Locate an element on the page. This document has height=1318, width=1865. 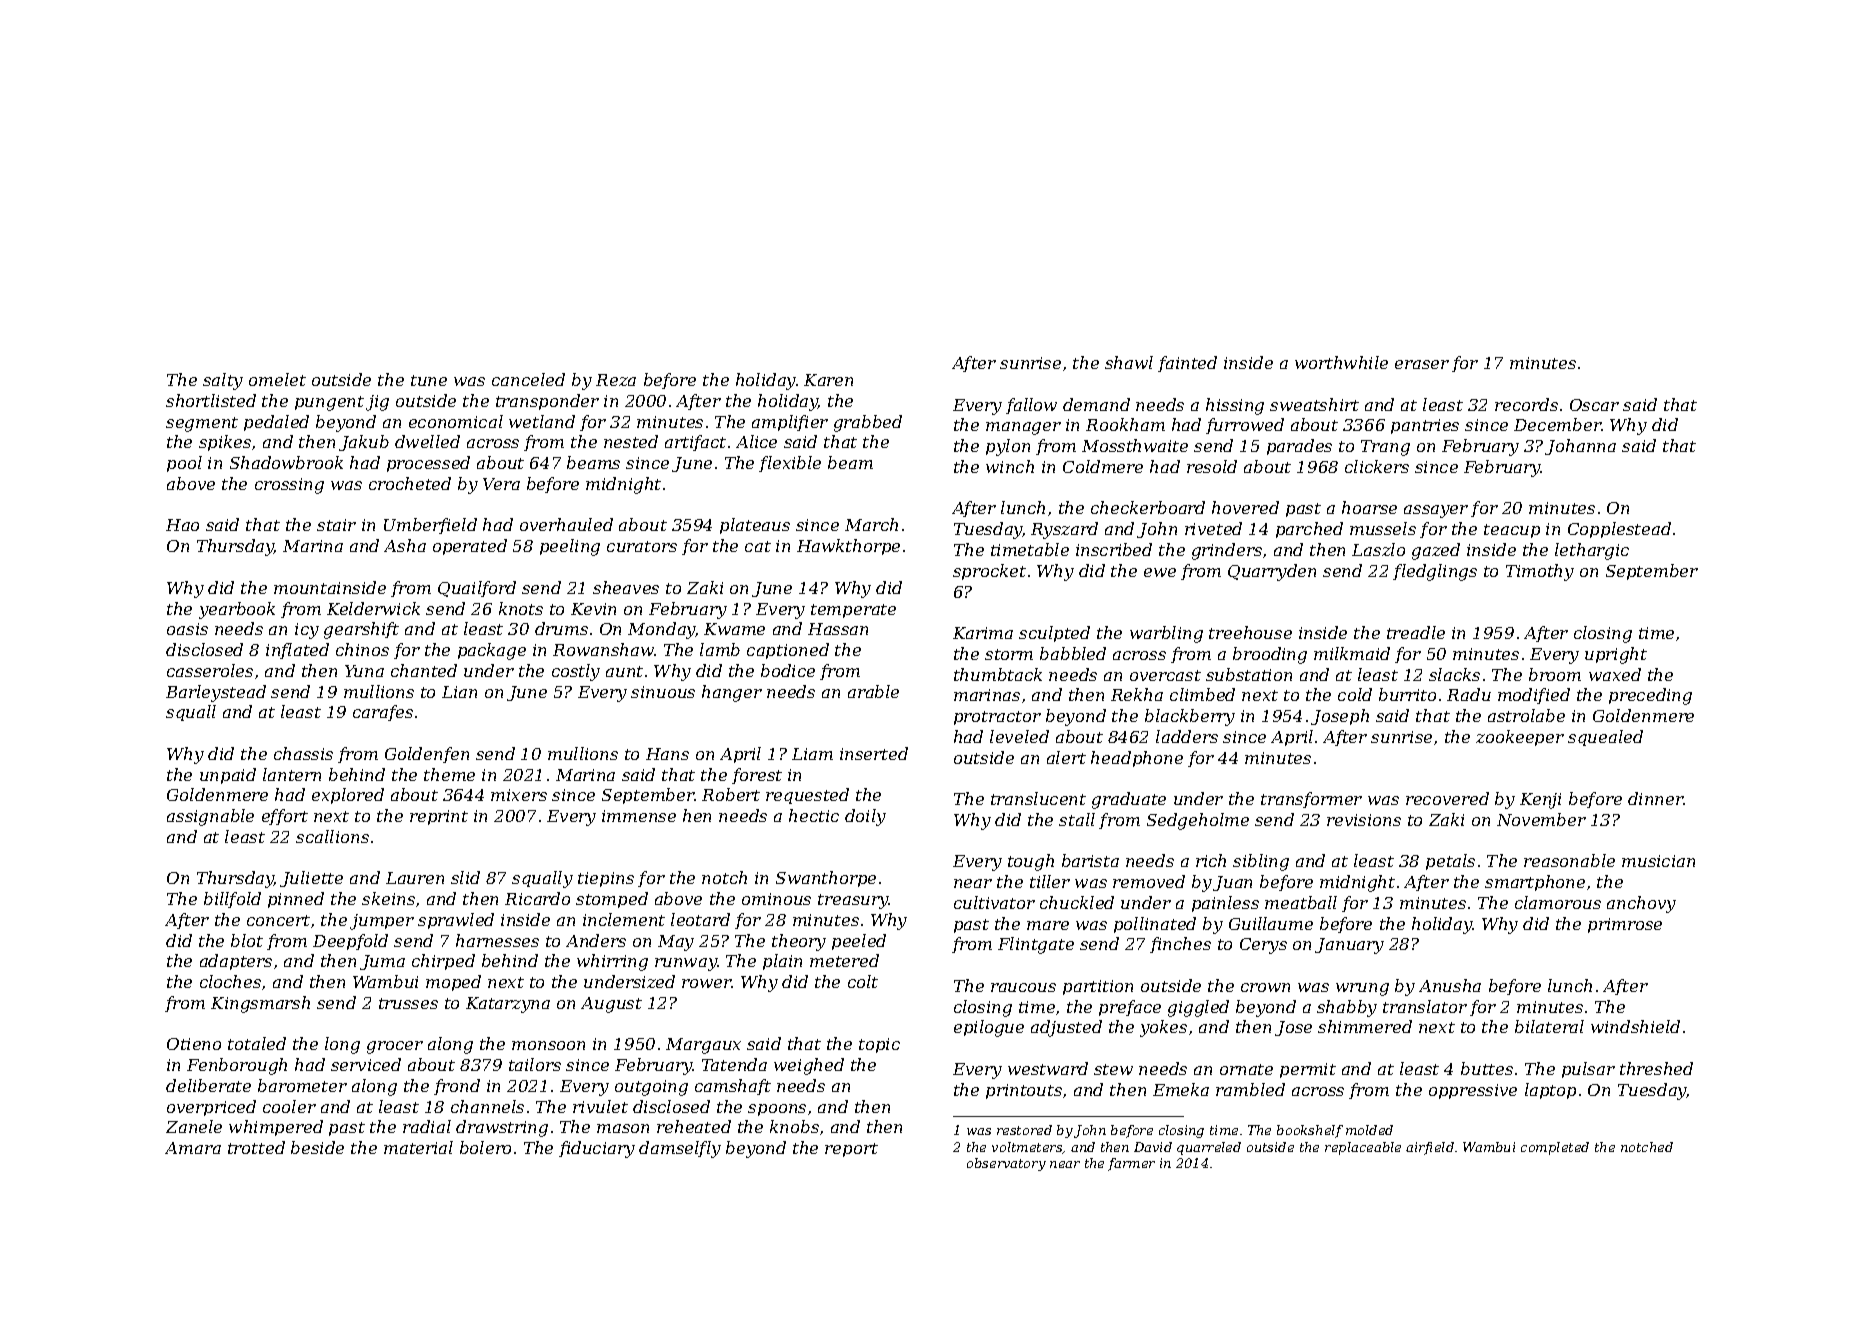
musician is located at coordinates (1658, 861).
